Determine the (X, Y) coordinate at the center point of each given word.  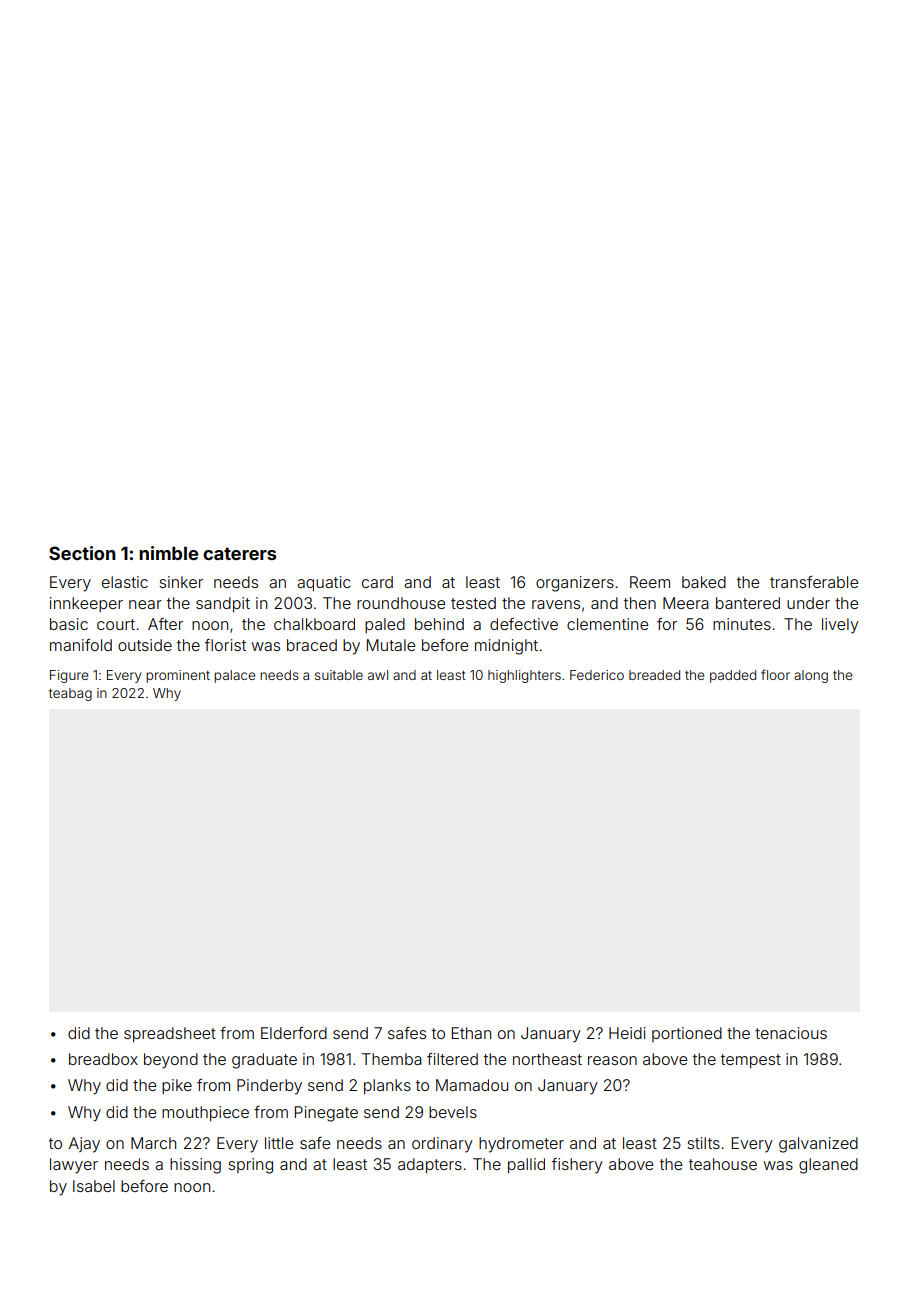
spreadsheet (170, 1035)
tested (473, 603)
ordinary (442, 1145)
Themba (392, 1059)
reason (612, 1060)
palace (234, 676)
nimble (168, 553)
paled (385, 625)
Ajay (84, 1145)
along (811, 676)
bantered (748, 603)
